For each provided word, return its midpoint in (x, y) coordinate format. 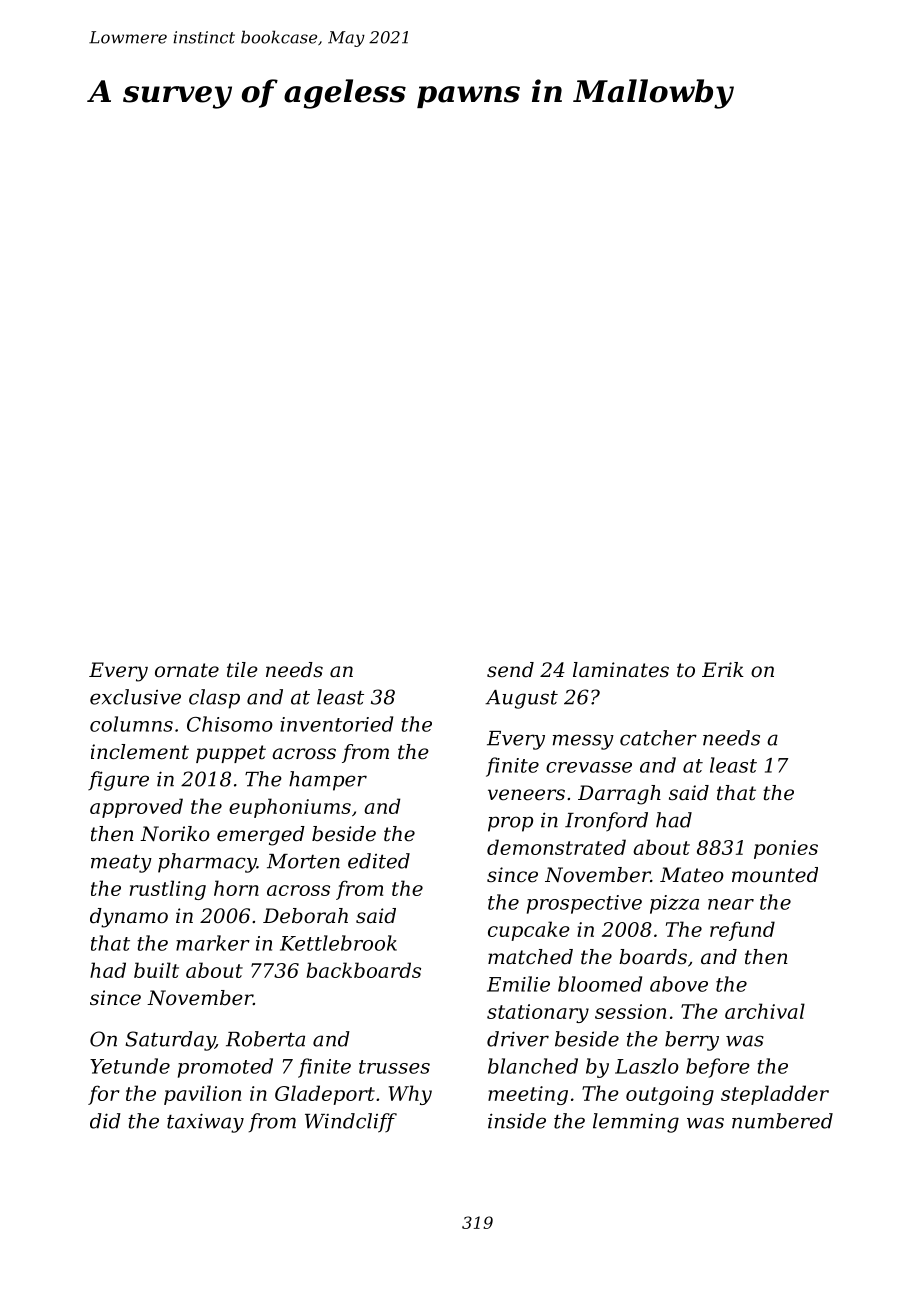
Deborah (305, 916)
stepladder (775, 1095)
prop (510, 824)
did (105, 1121)
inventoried (336, 724)
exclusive (135, 697)
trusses (394, 1067)
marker (213, 943)
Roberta (265, 1039)
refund (742, 931)
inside (517, 1121)
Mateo (692, 875)
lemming (636, 1123)
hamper (328, 781)
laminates (621, 670)
